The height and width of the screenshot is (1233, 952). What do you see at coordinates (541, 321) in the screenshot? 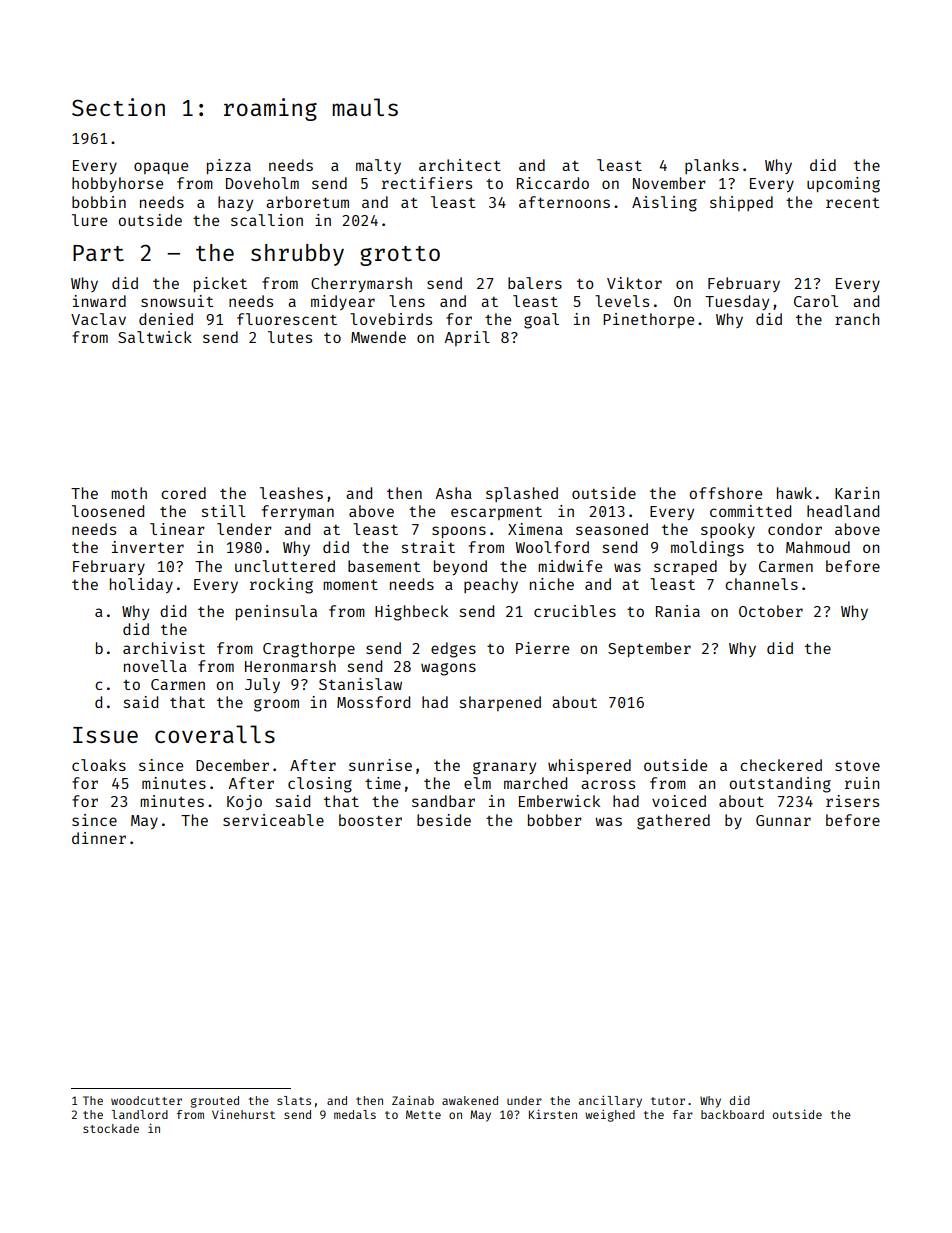
I see `goal` at bounding box center [541, 321].
